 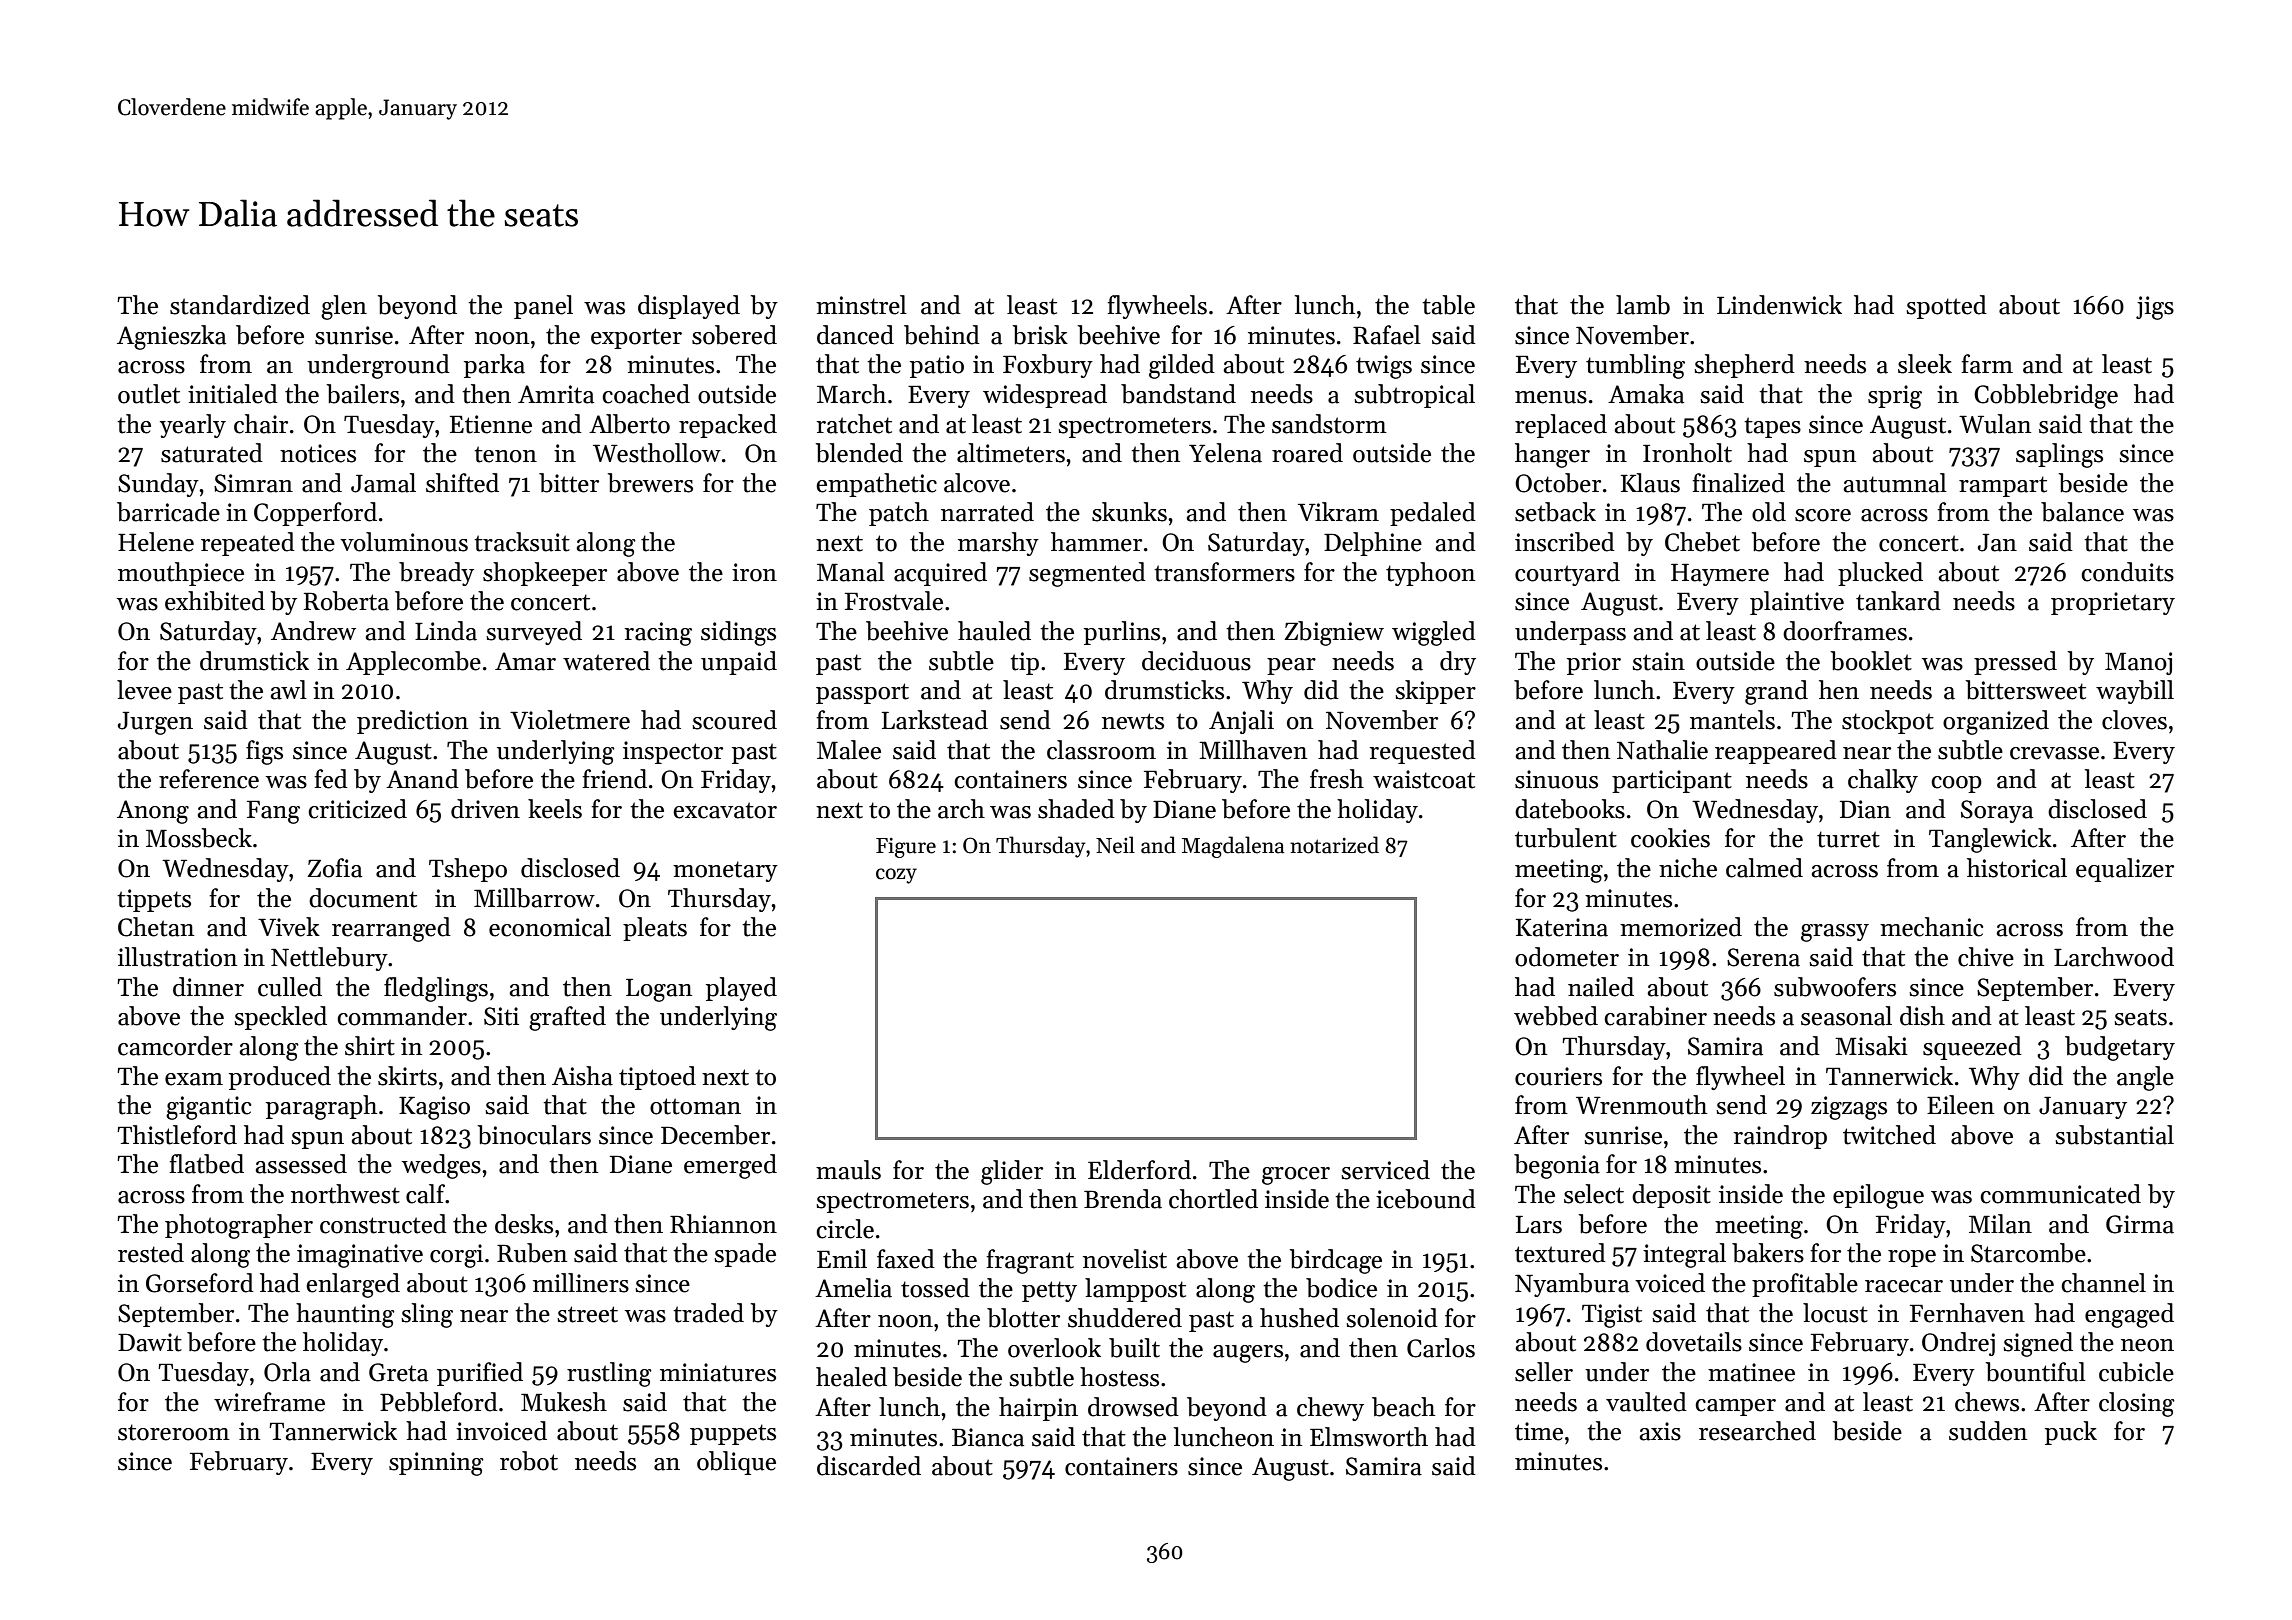 I want to click on oblique, so click(x=736, y=1463).
